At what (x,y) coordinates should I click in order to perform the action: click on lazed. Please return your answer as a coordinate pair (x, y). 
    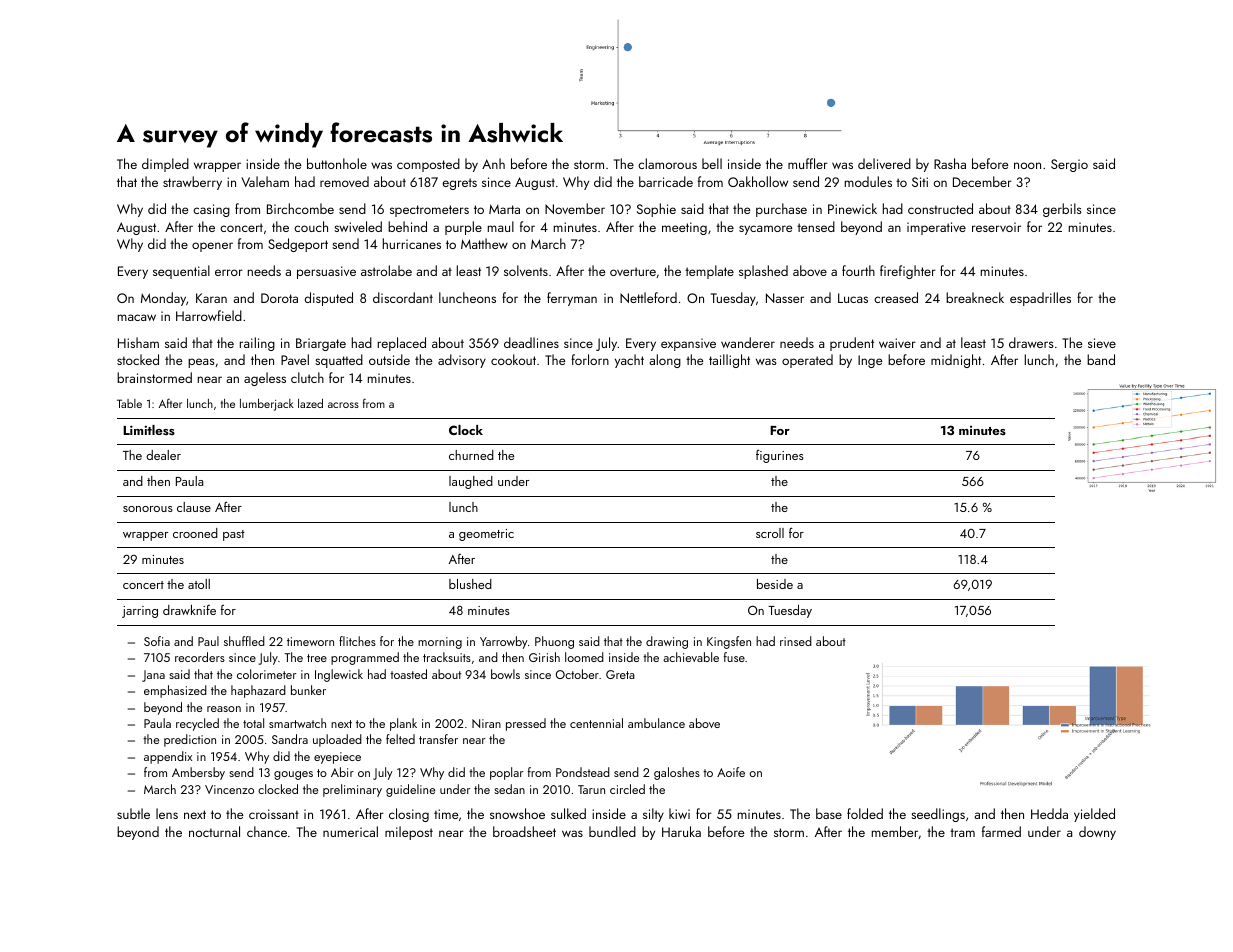
    Looking at the image, I should click on (310, 403).
